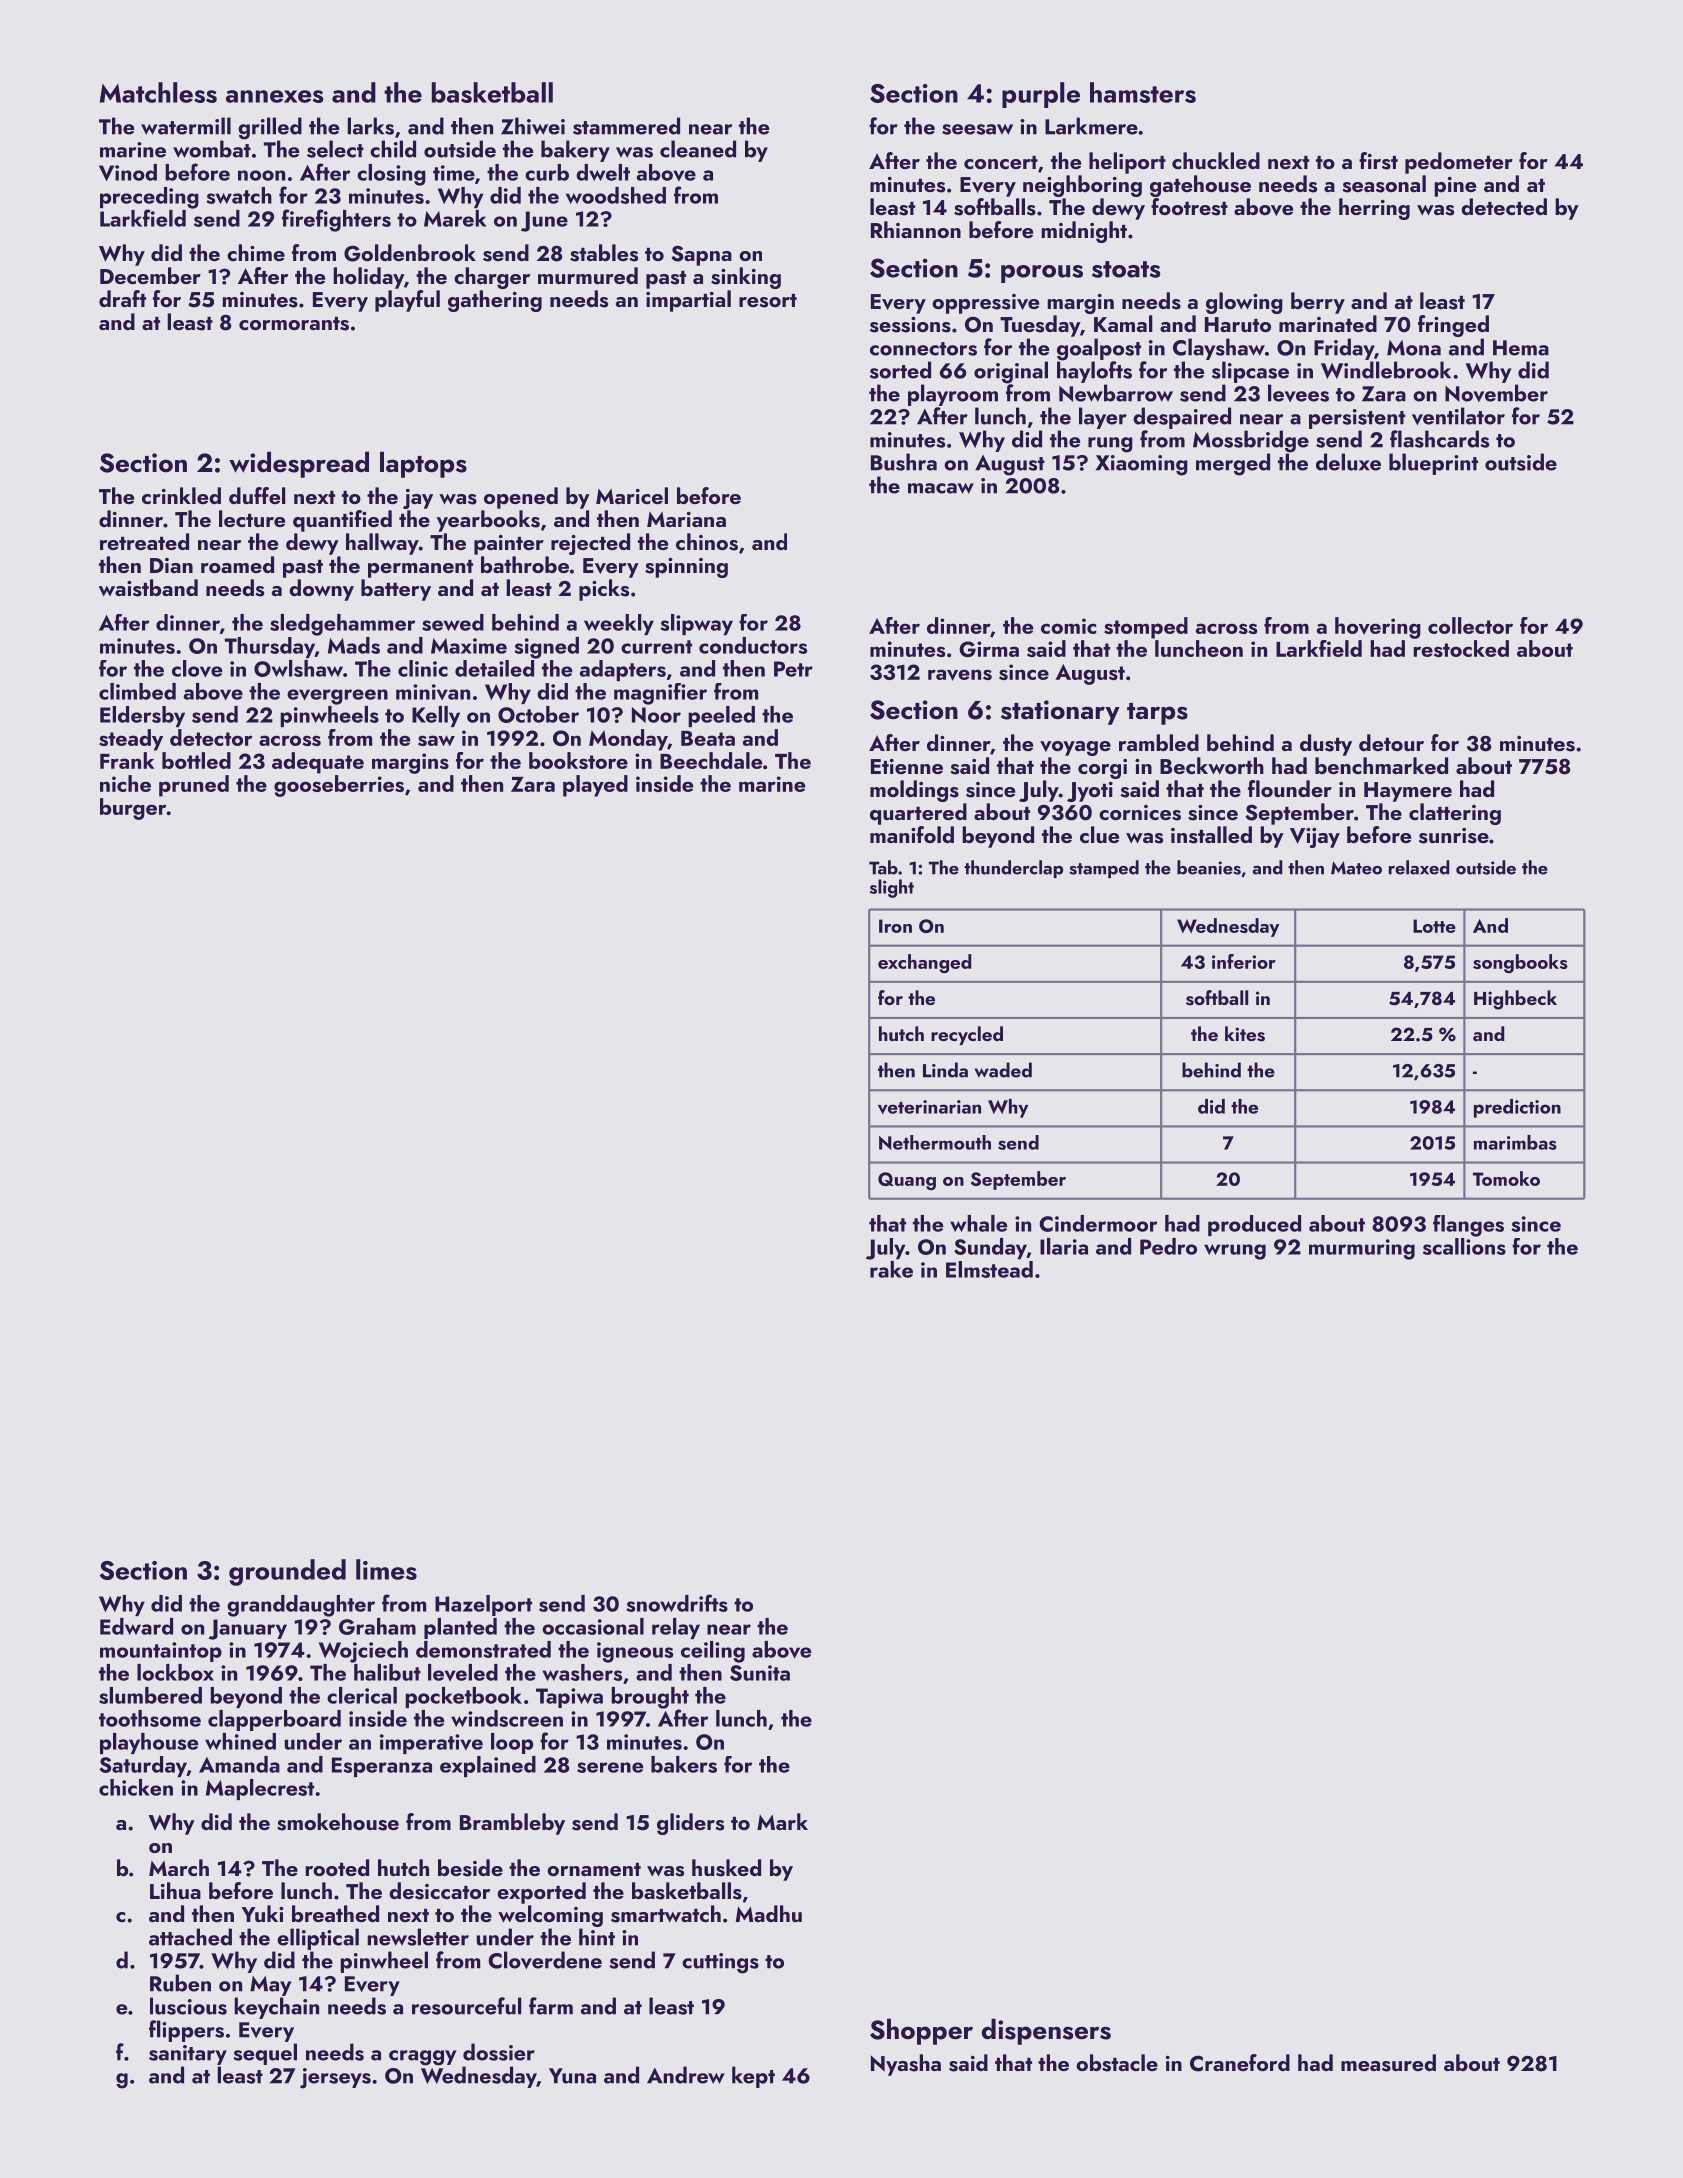 Image resolution: width=1683 pixels, height=2178 pixels. What do you see at coordinates (1168, 1246) in the screenshot?
I see `Pedro` at bounding box center [1168, 1246].
